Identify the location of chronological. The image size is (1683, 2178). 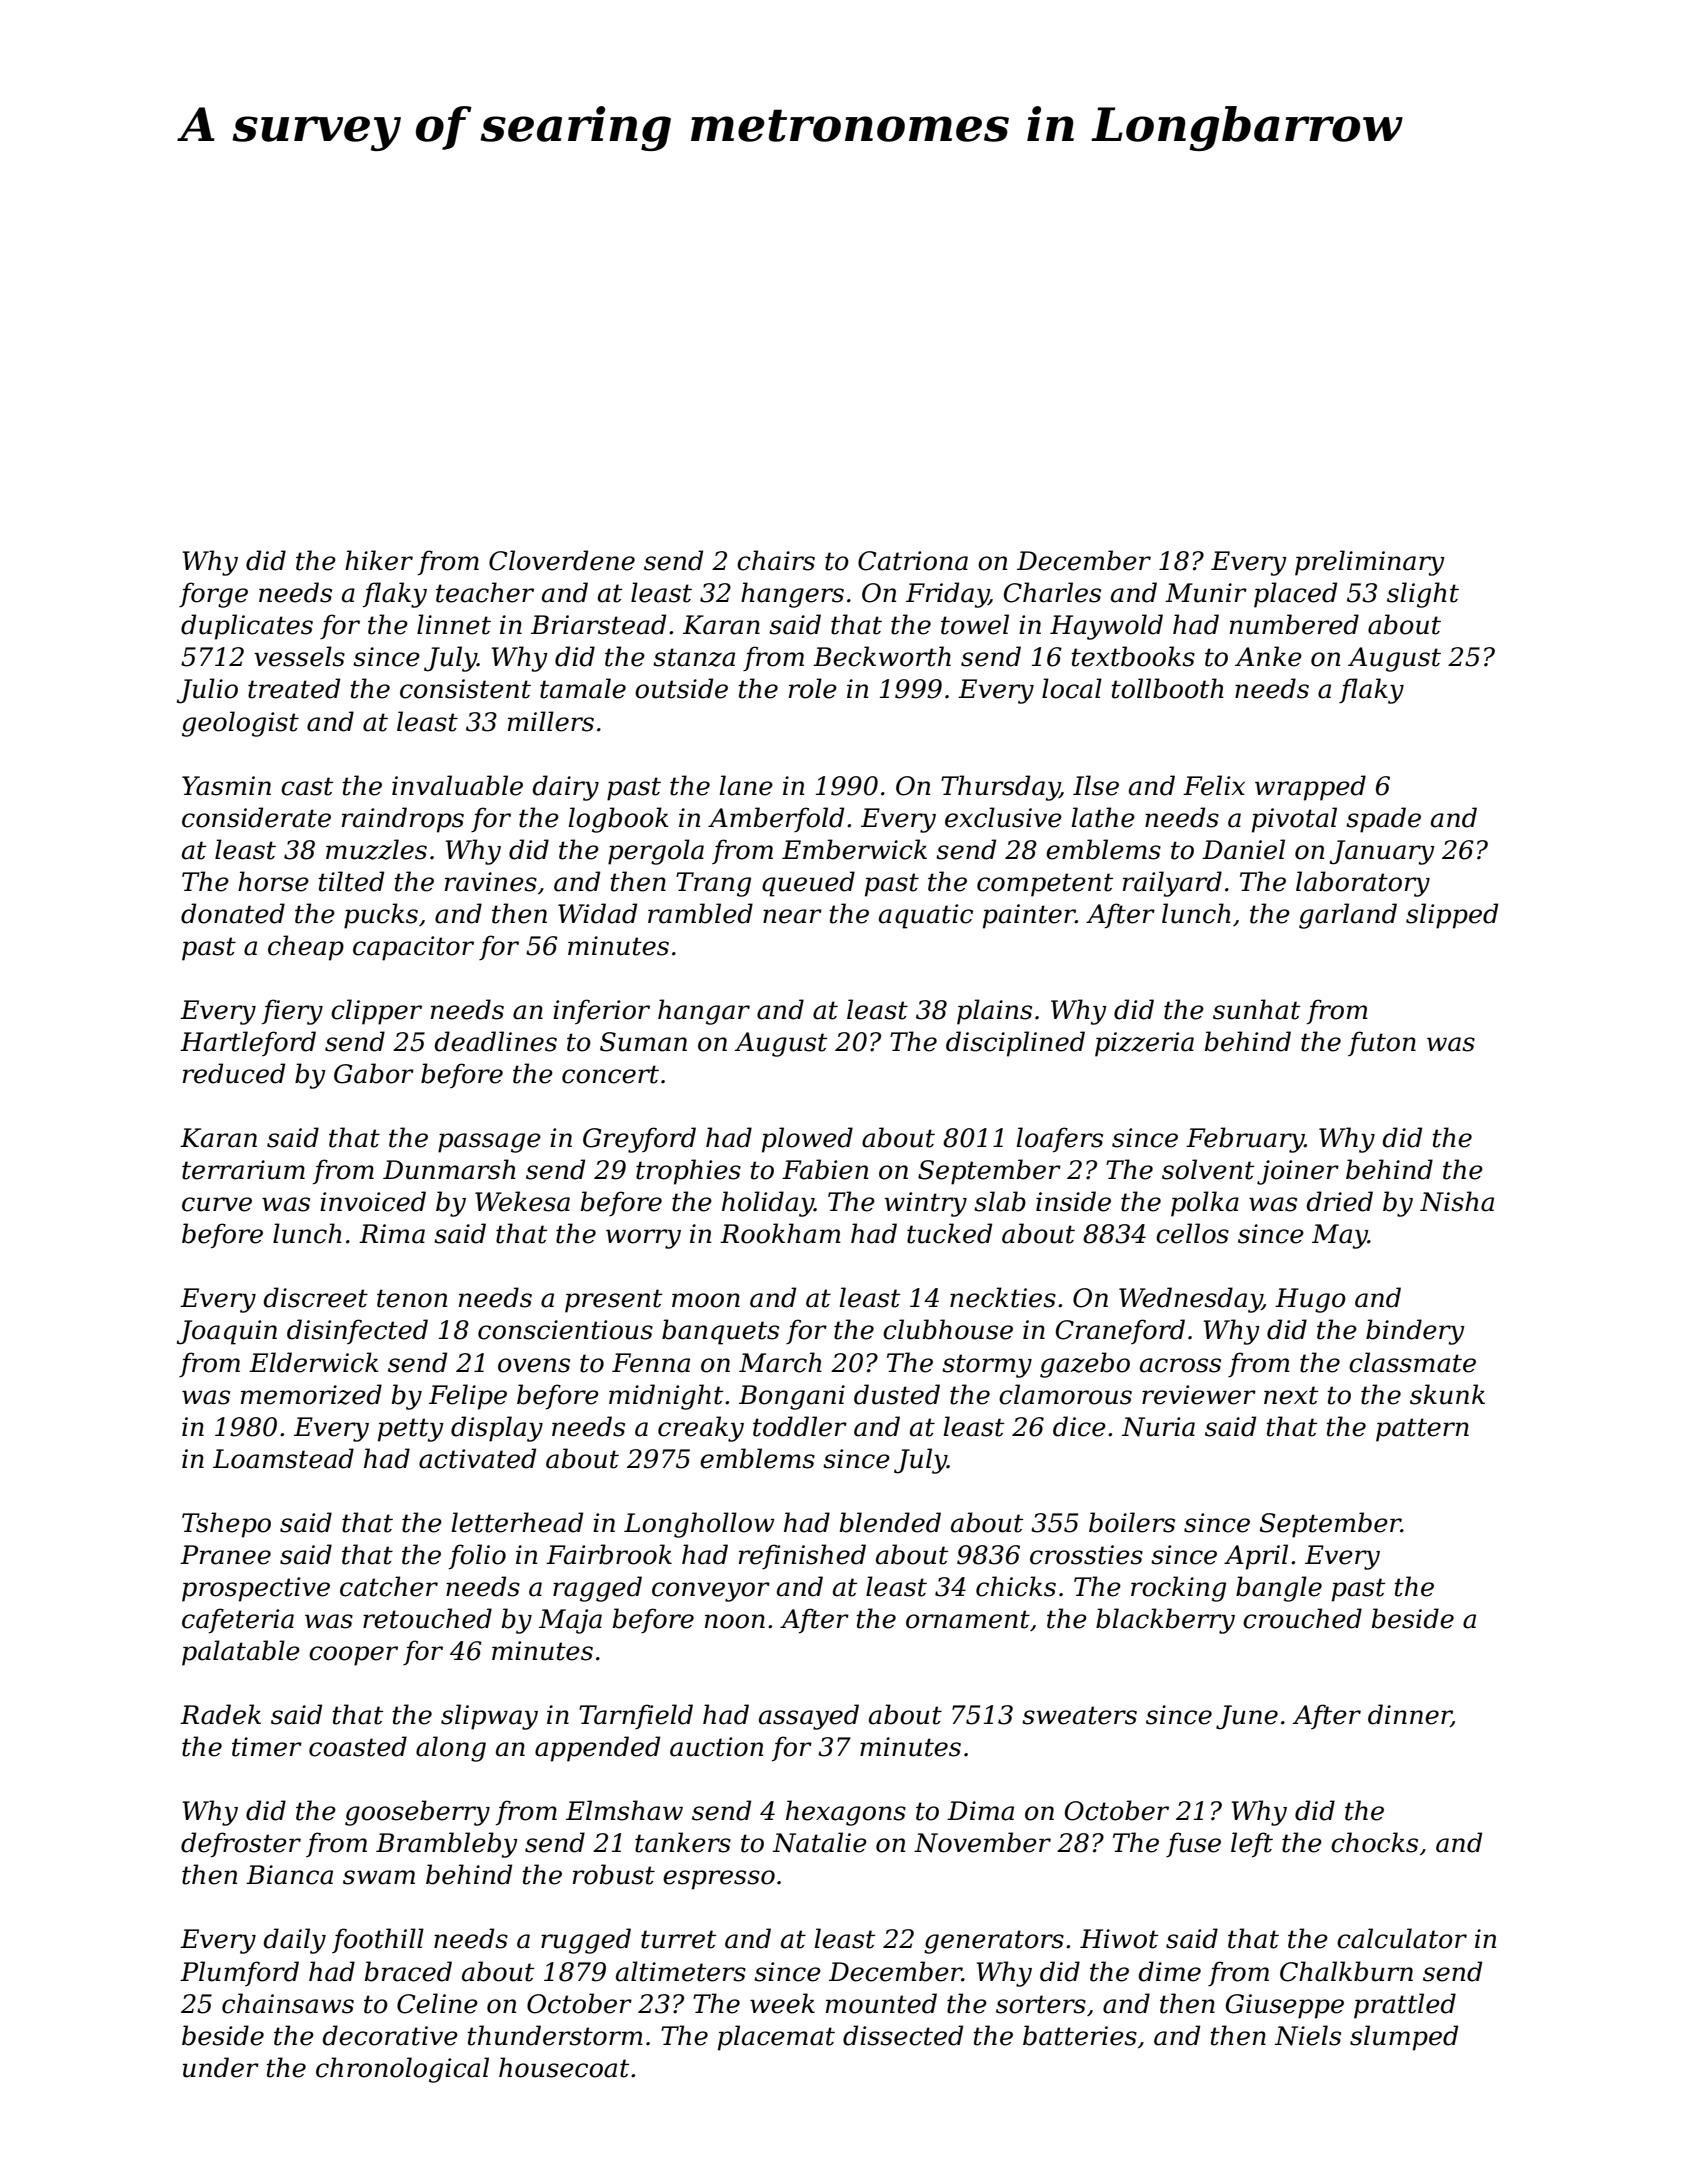
(402, 2070).
